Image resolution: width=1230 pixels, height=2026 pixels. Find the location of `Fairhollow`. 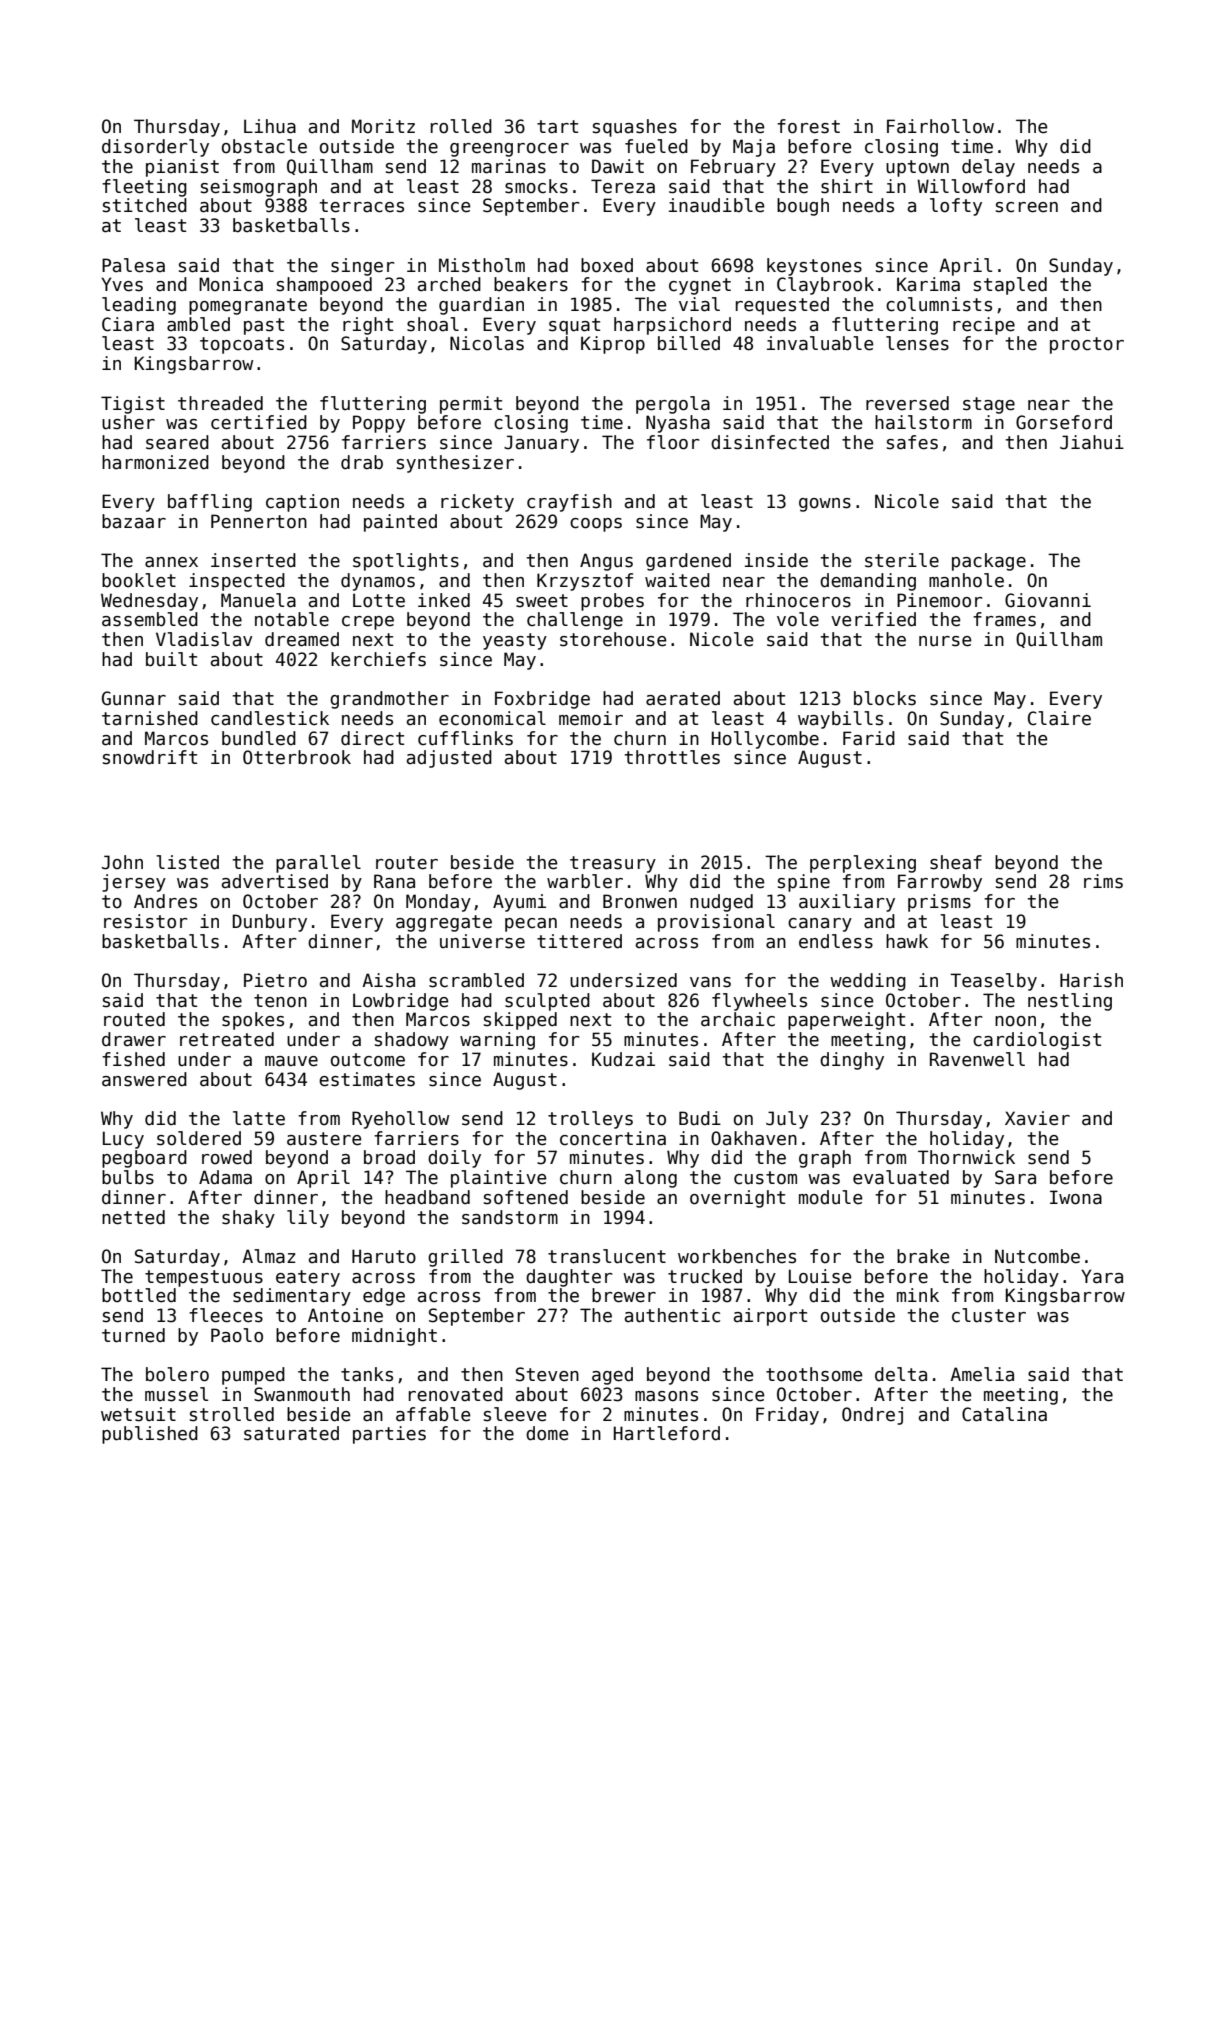

Fairhollow is located at coordinates (940, 126).
